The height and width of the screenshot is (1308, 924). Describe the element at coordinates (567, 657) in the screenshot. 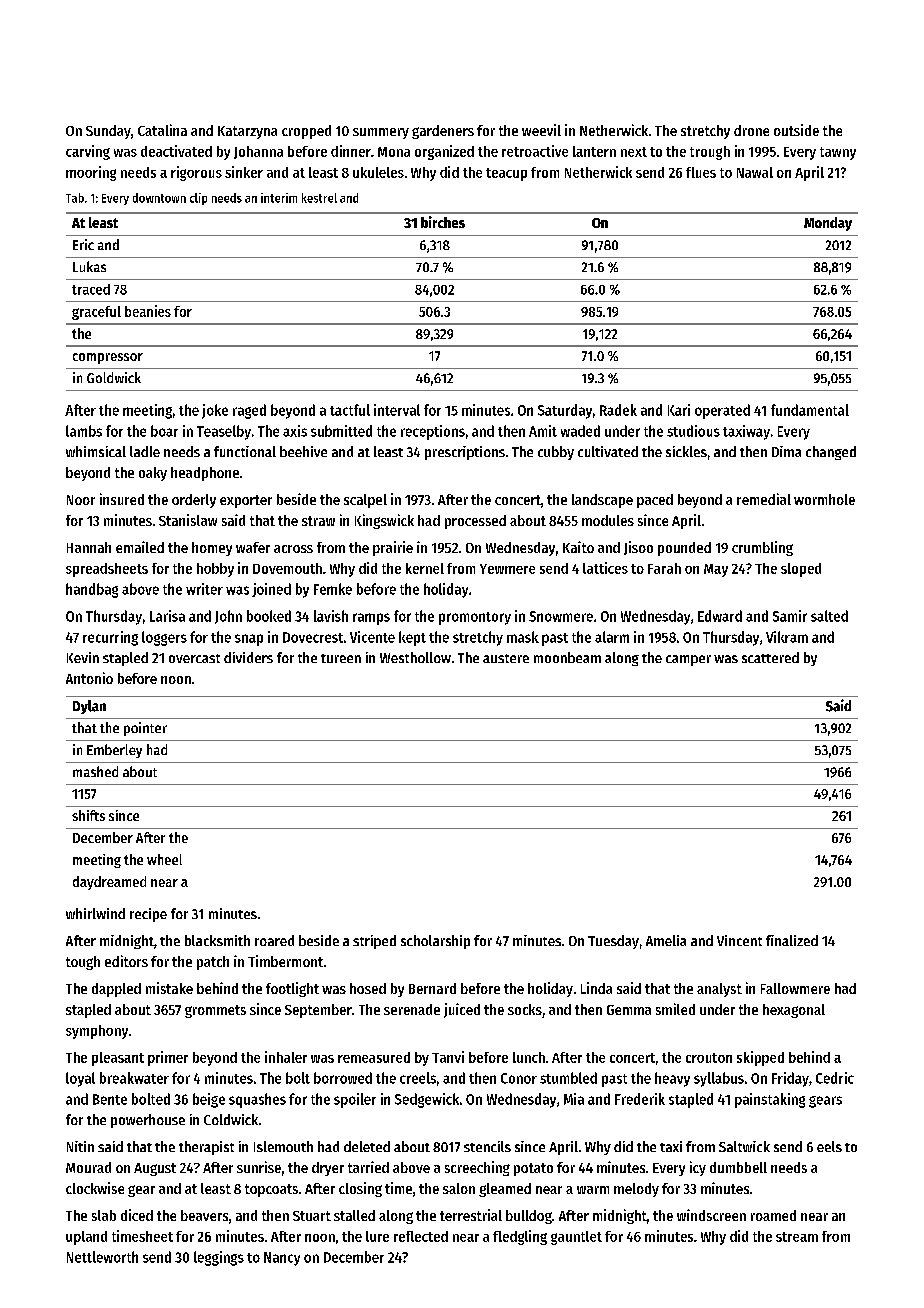

I see `moonbeam` at that location.
